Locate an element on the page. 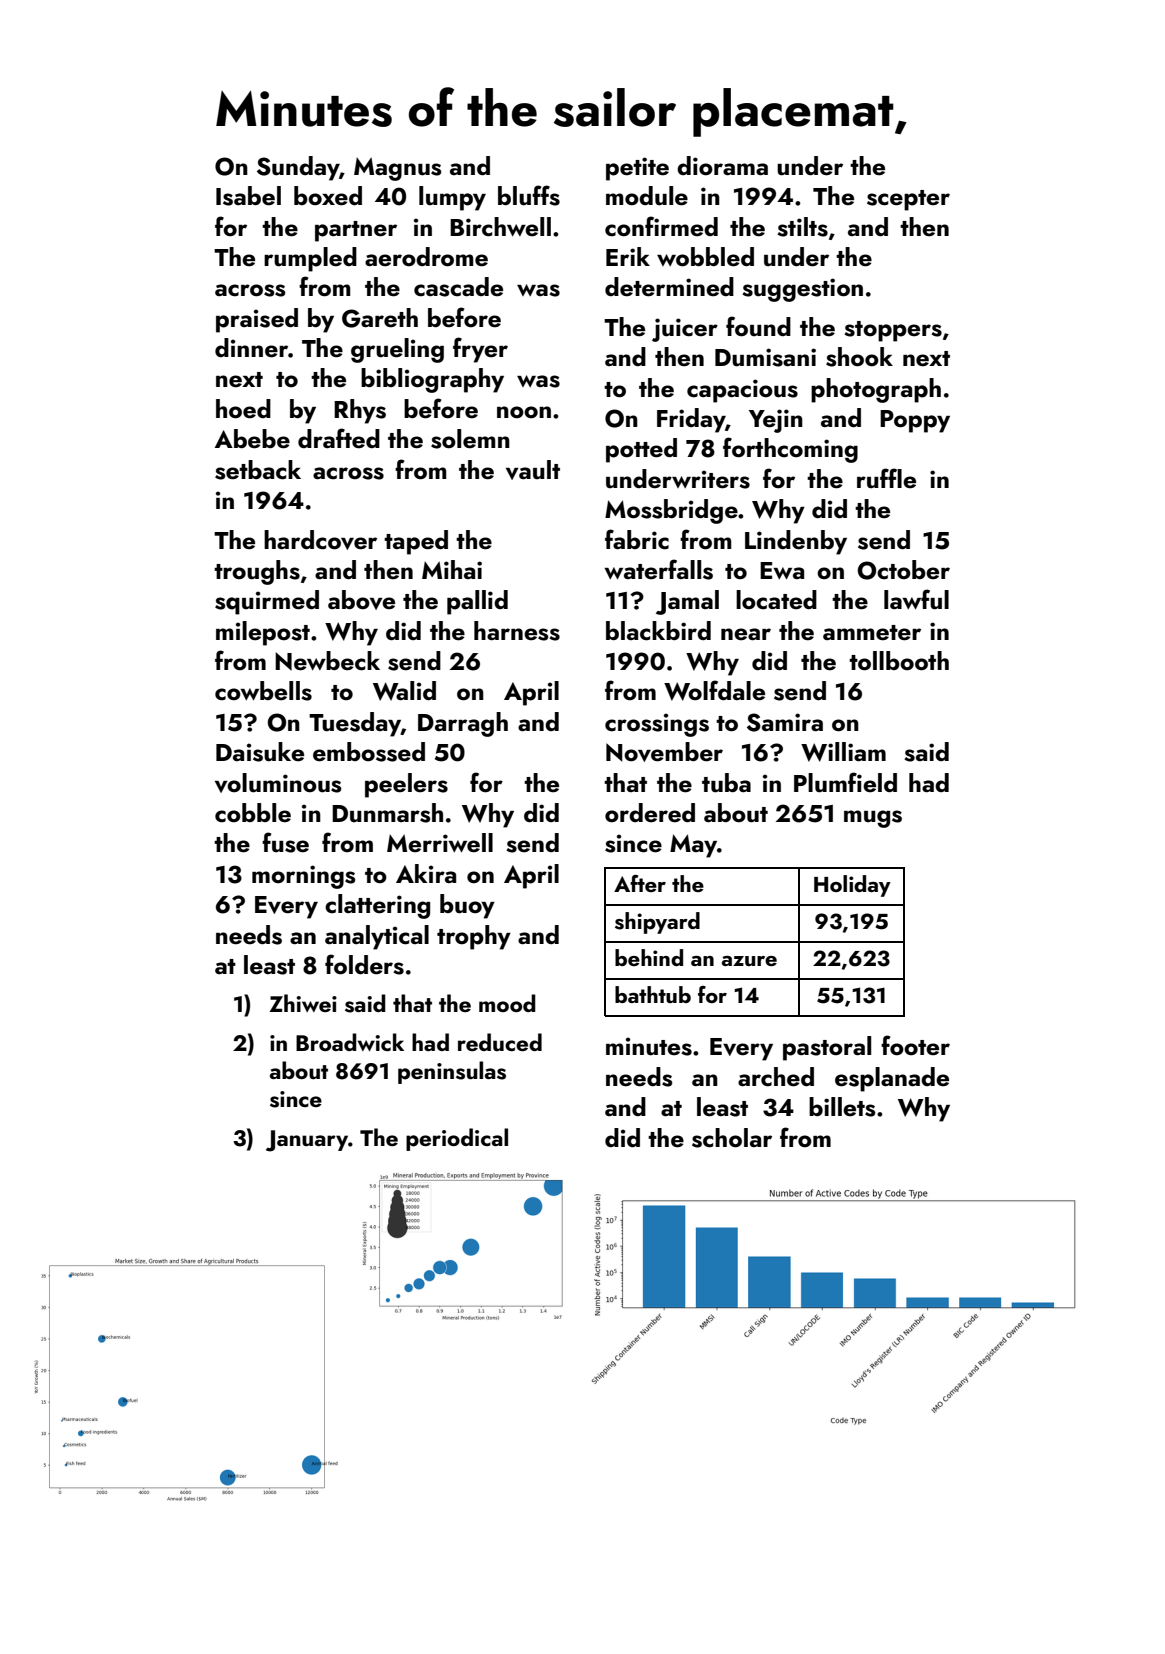 This page has width=1165, height=1654. diorama is located at coordinates (722, 166).
